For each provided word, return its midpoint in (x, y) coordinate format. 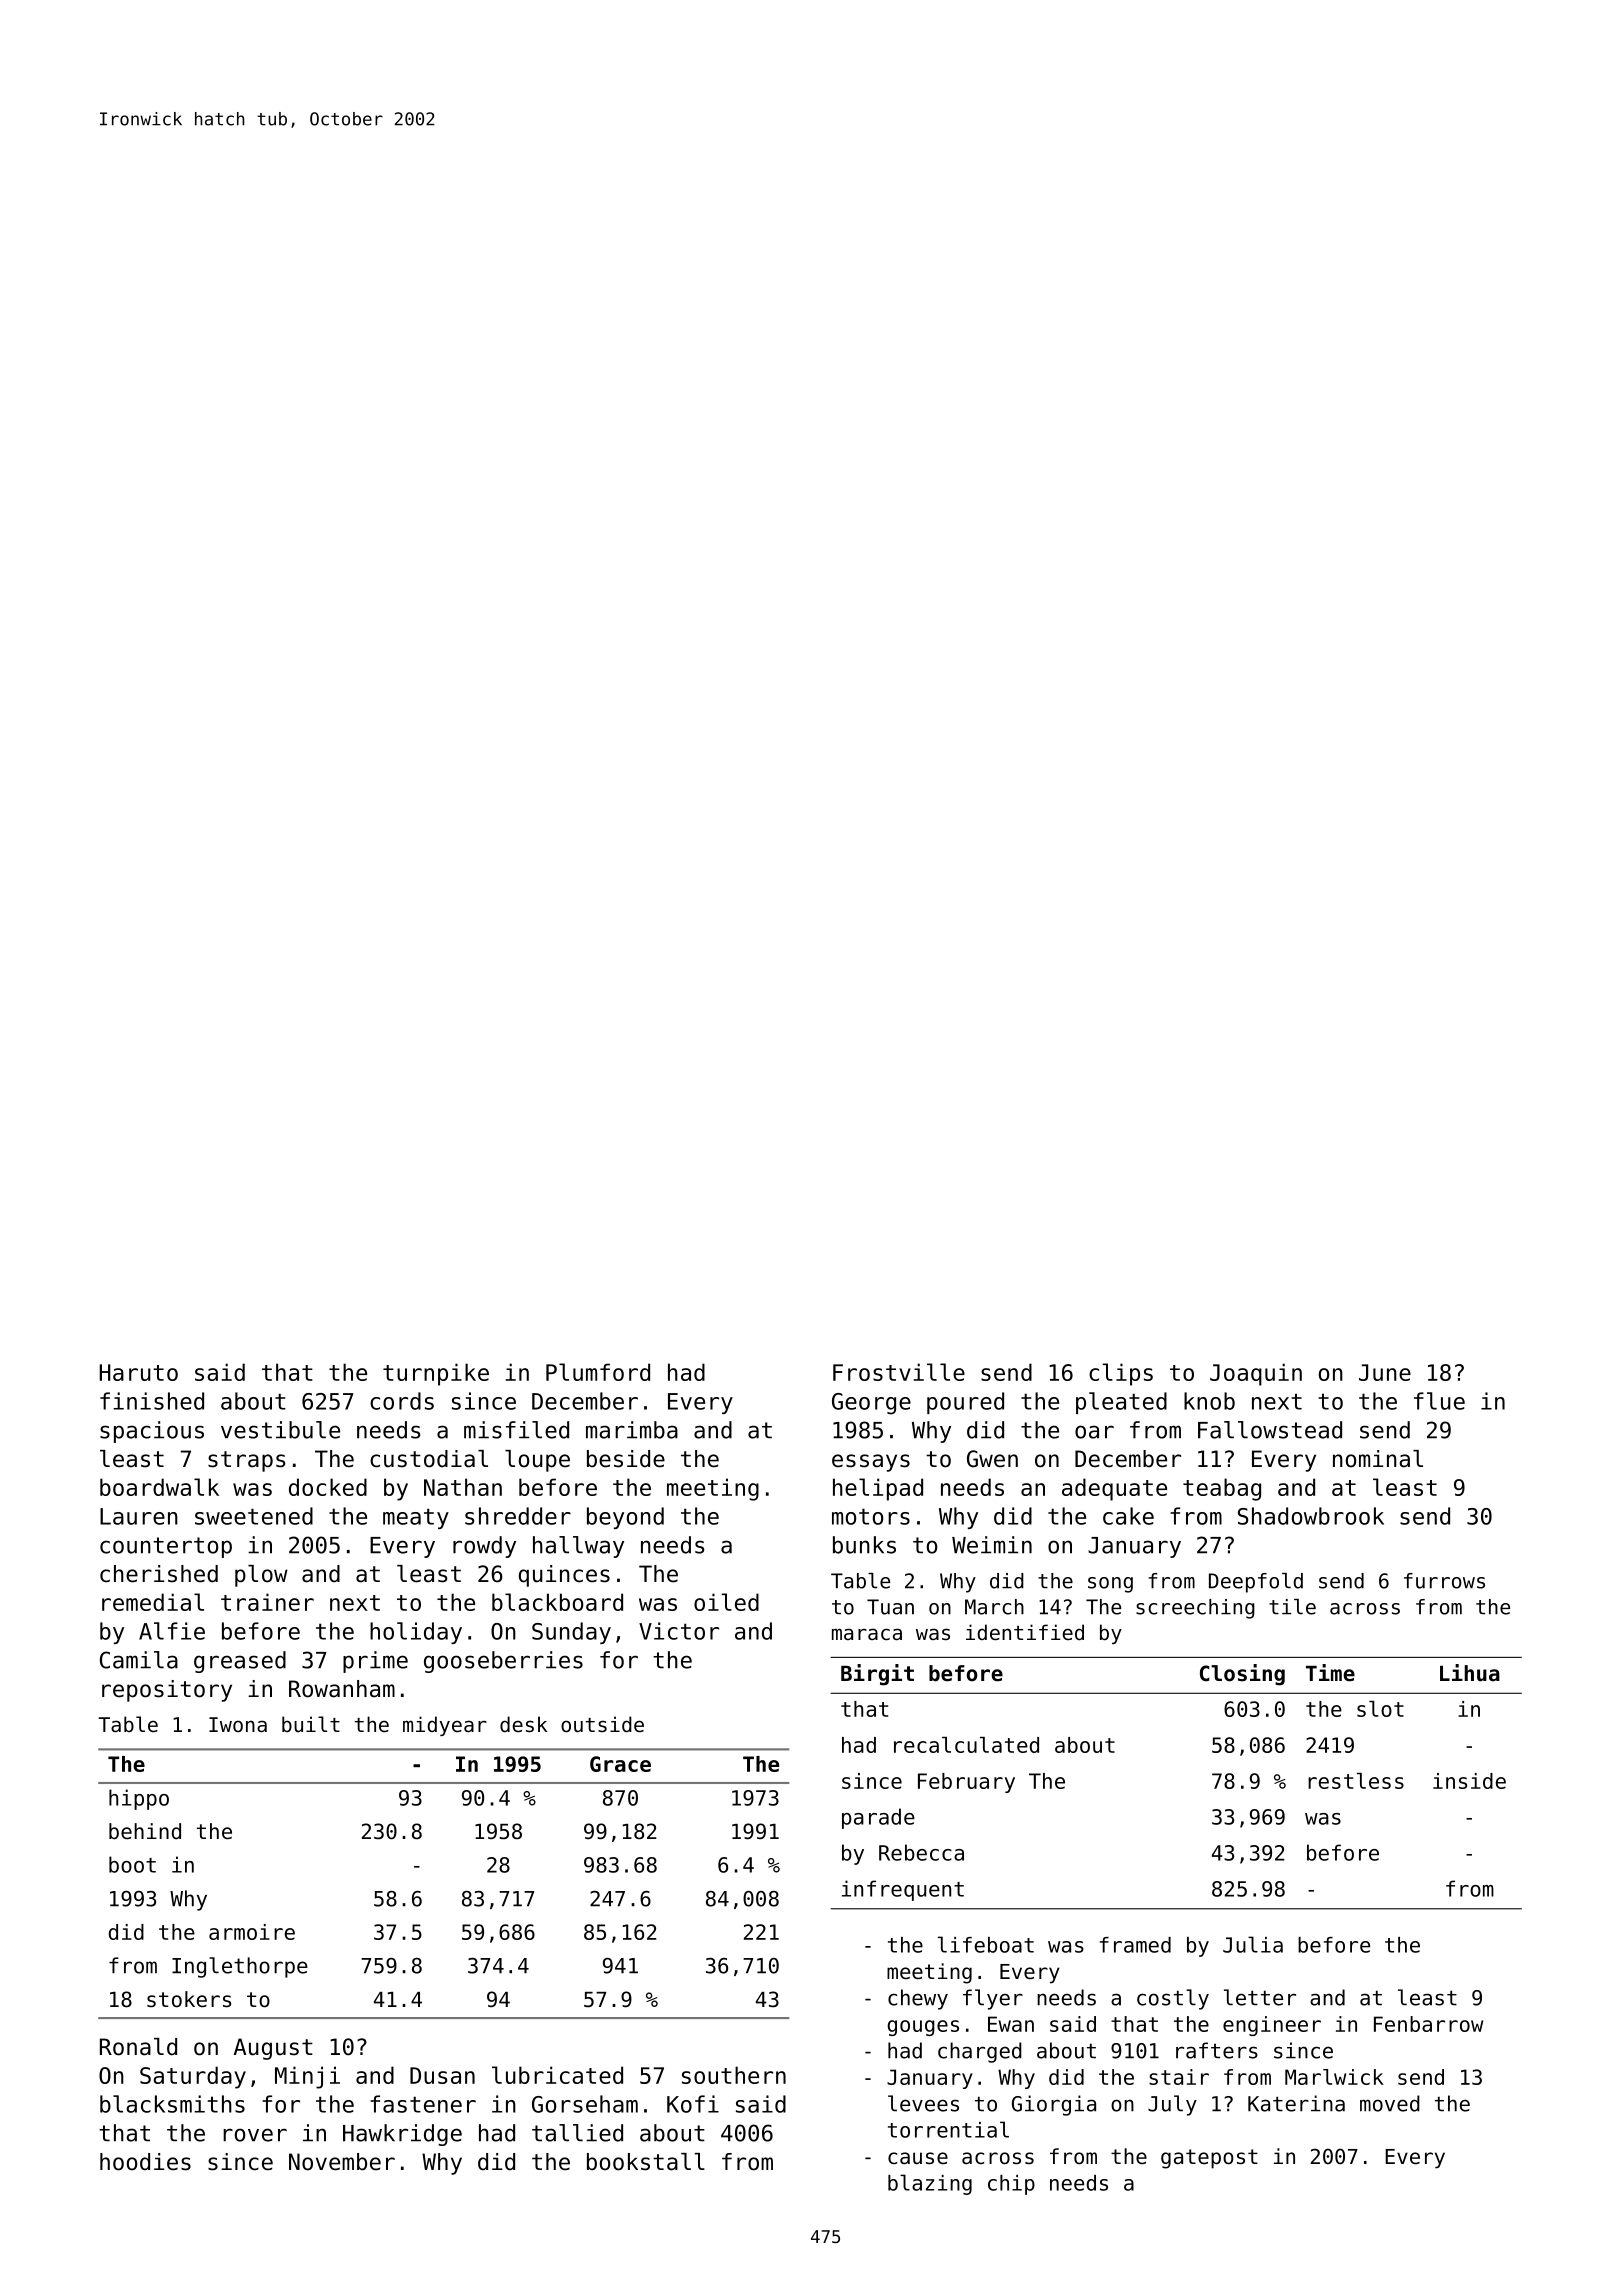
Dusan (442, 2075)
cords (402, 1401)
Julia (1253, 1944)
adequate (1114, 1489)
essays (871, 1463)
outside (602, 1724)
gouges (923, 2028)
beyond (625, 1518)
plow (261, 1576)
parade (878, 1818)
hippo (139, 1799)
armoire (252, 1932)
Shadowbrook (1311, 1516)
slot (1380, 1709)
